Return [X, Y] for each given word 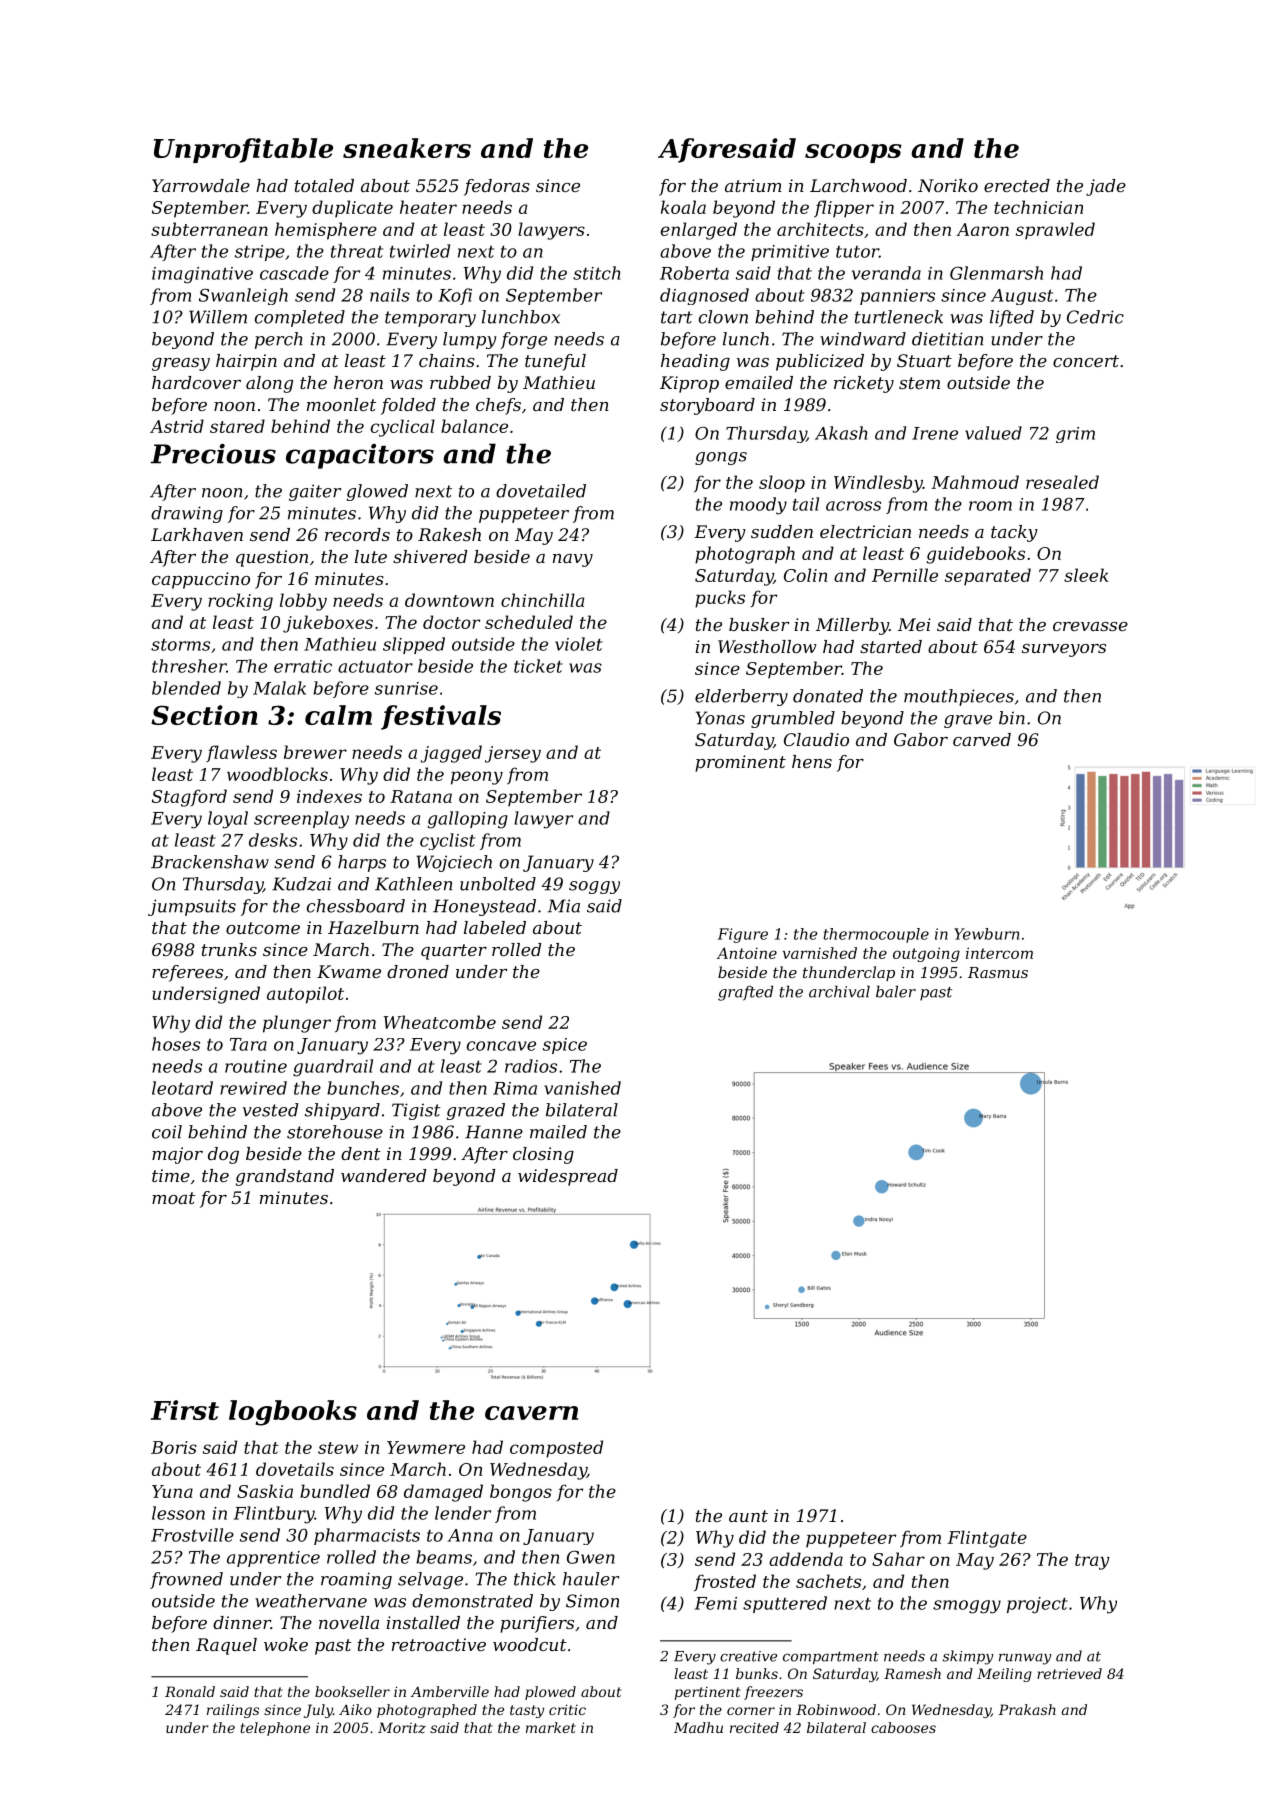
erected [1017, 185]
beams [444, 1557]
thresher [189, 666]
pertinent [707, 1693]
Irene [935, 433]
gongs [721, 458]
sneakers [407, 148]
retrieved [1069, 1673]
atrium [753, 185]
